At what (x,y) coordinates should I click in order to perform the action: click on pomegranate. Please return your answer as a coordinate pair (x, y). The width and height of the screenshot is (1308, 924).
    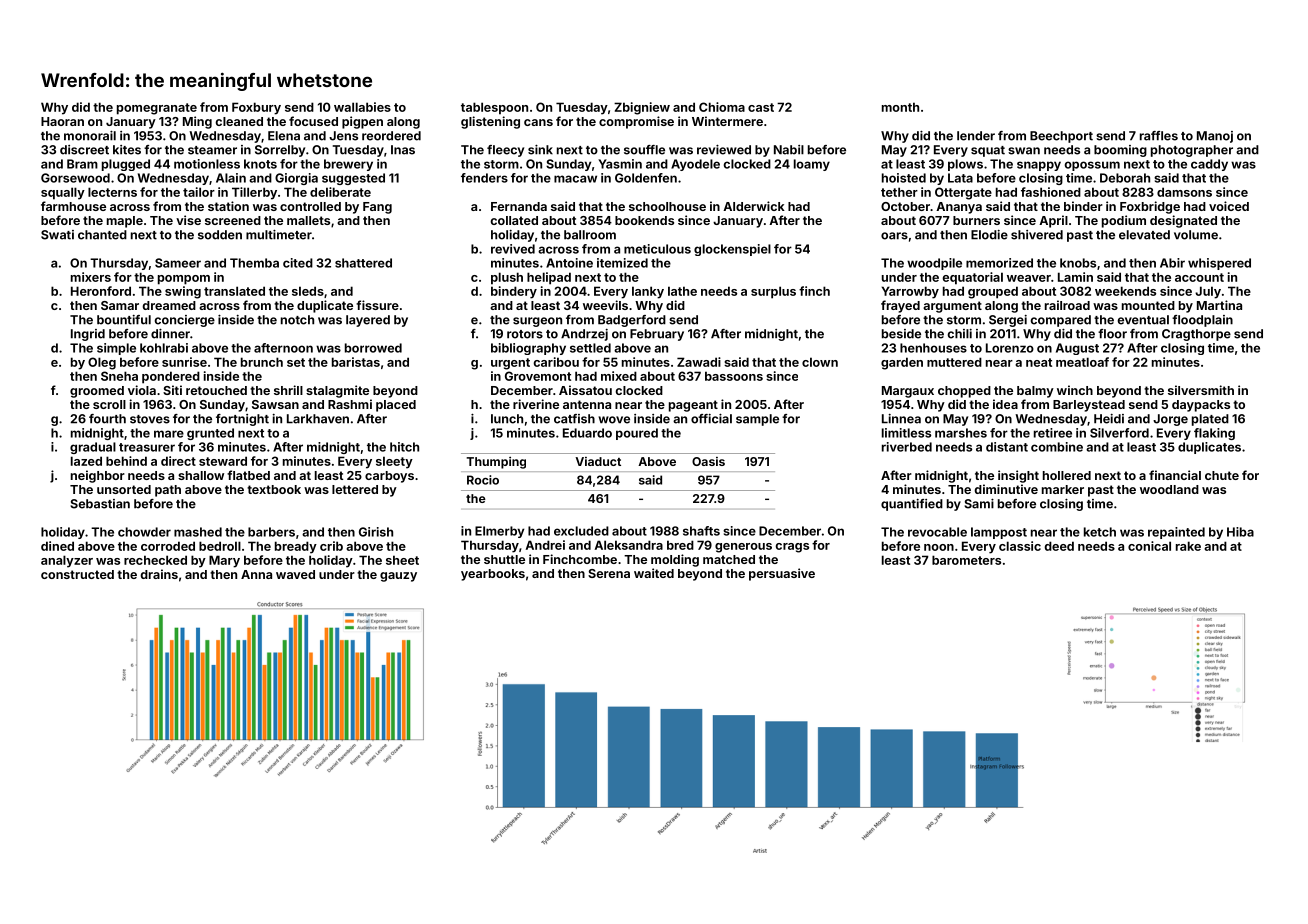
    Looking at the image, I should click on (157, 109).
